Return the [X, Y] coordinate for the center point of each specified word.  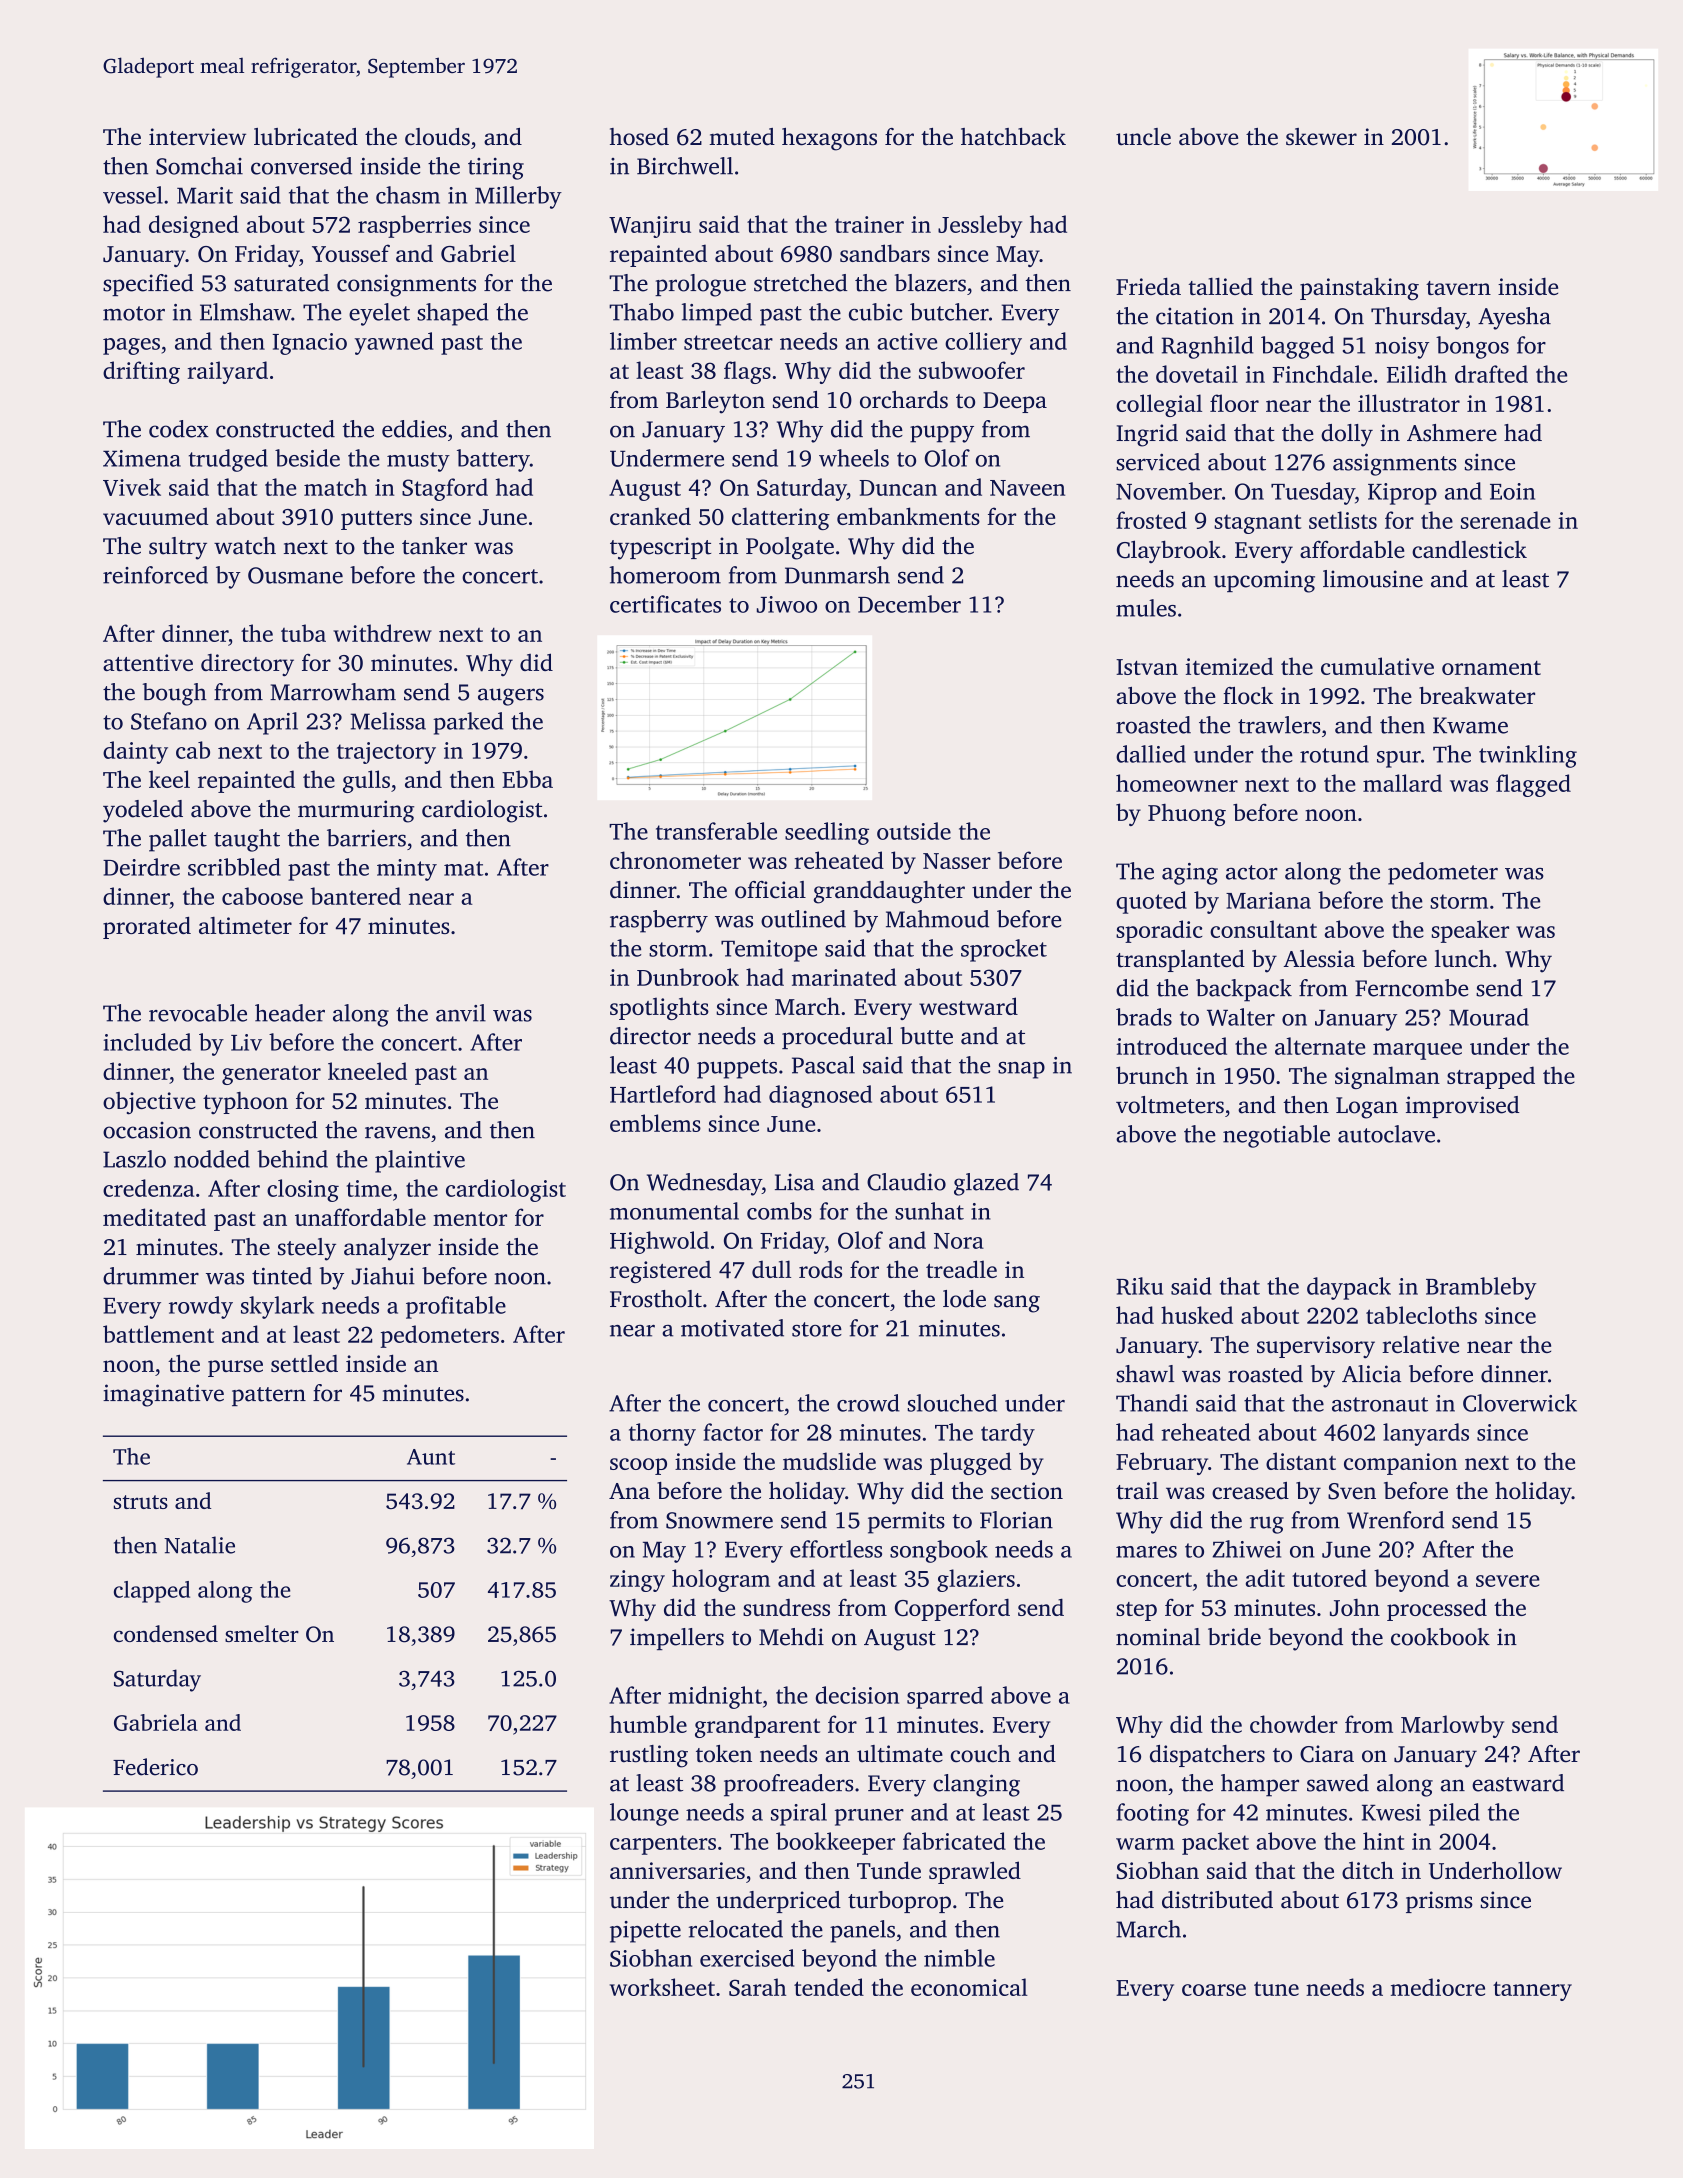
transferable [716, 831]
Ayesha [1514, 318]
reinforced [155, 575]
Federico [155, 1767]
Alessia [1319, 959]
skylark [277, 1307]
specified [148, 285]
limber [643, 341]
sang [1017, 1304]
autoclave [1386, 1134]
